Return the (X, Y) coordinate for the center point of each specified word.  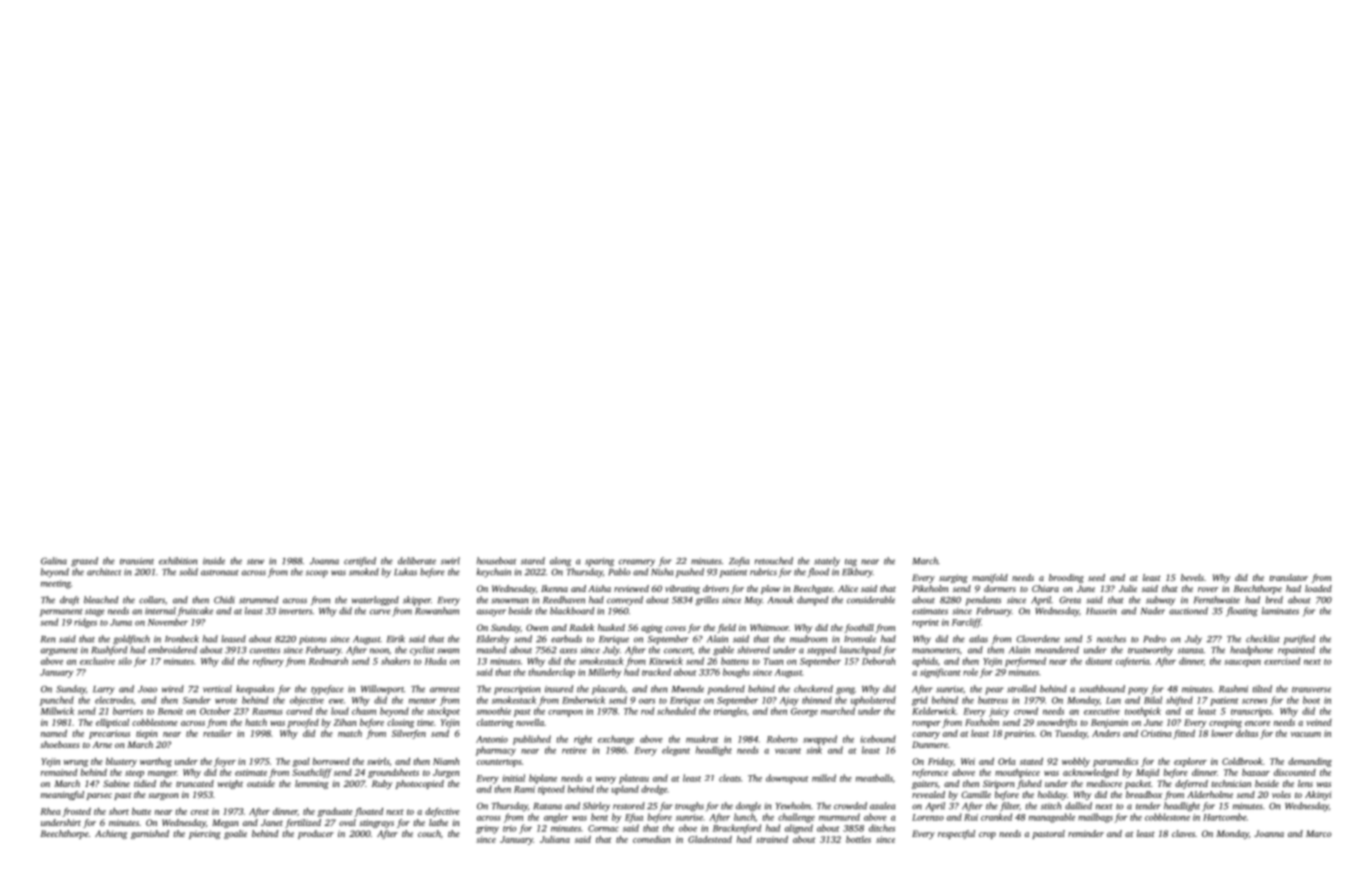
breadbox (1144, 794)
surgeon (163, 796)
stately (827, 562)
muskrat (702, 739)
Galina (54, 561)
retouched (774, 561)
